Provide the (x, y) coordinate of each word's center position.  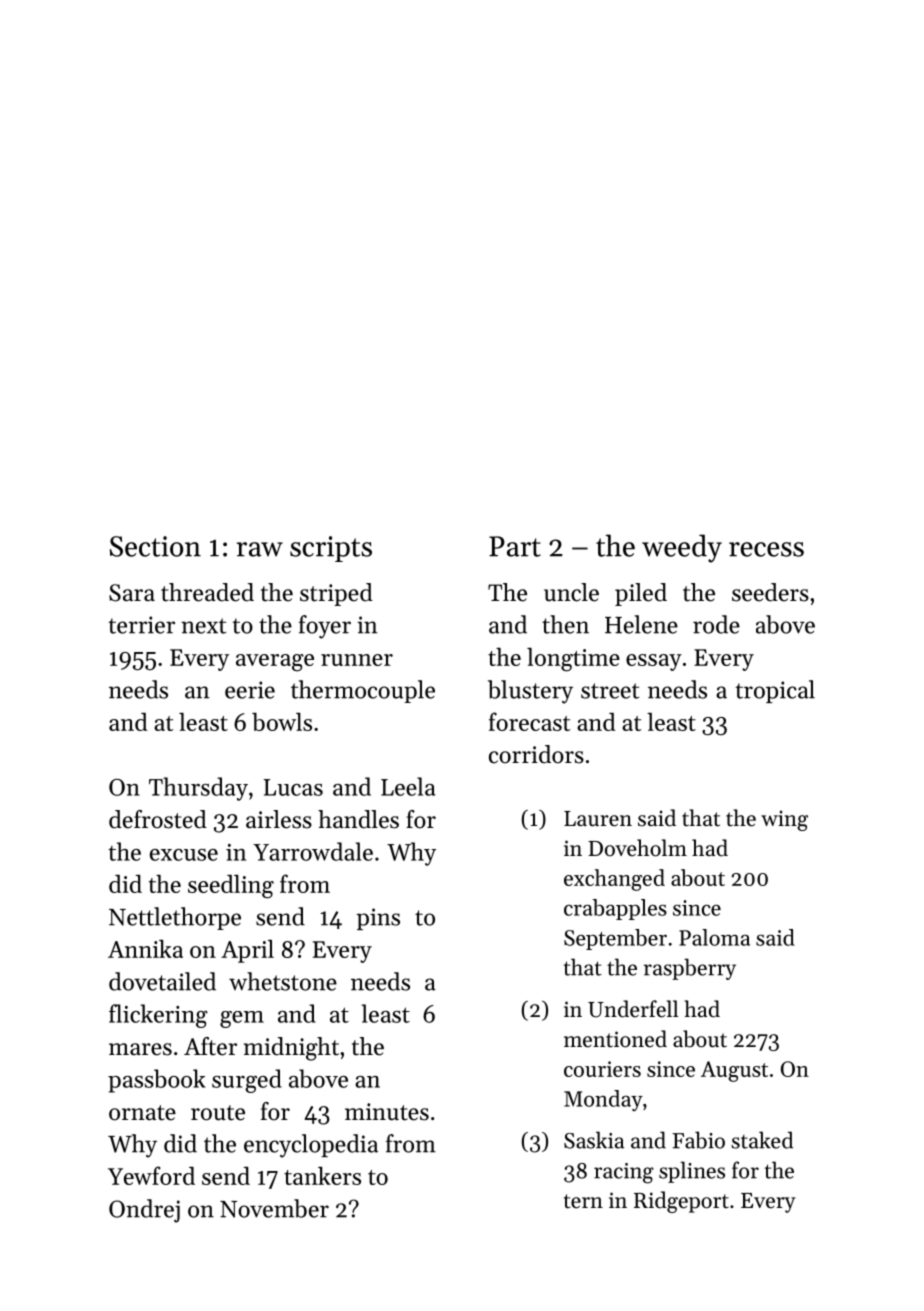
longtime (573, 659)
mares (140, 1049)
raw (260, 549)
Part (515, 546)
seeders (770, 592)
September (615, 939)
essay (654, 662)
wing (784, 820)
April (247, 951)
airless (279, 819)
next (203, 626)
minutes (387, 1112)
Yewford (151, 1175)
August (734, 1071)
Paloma (714, 937)
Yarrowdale (313, 851)
